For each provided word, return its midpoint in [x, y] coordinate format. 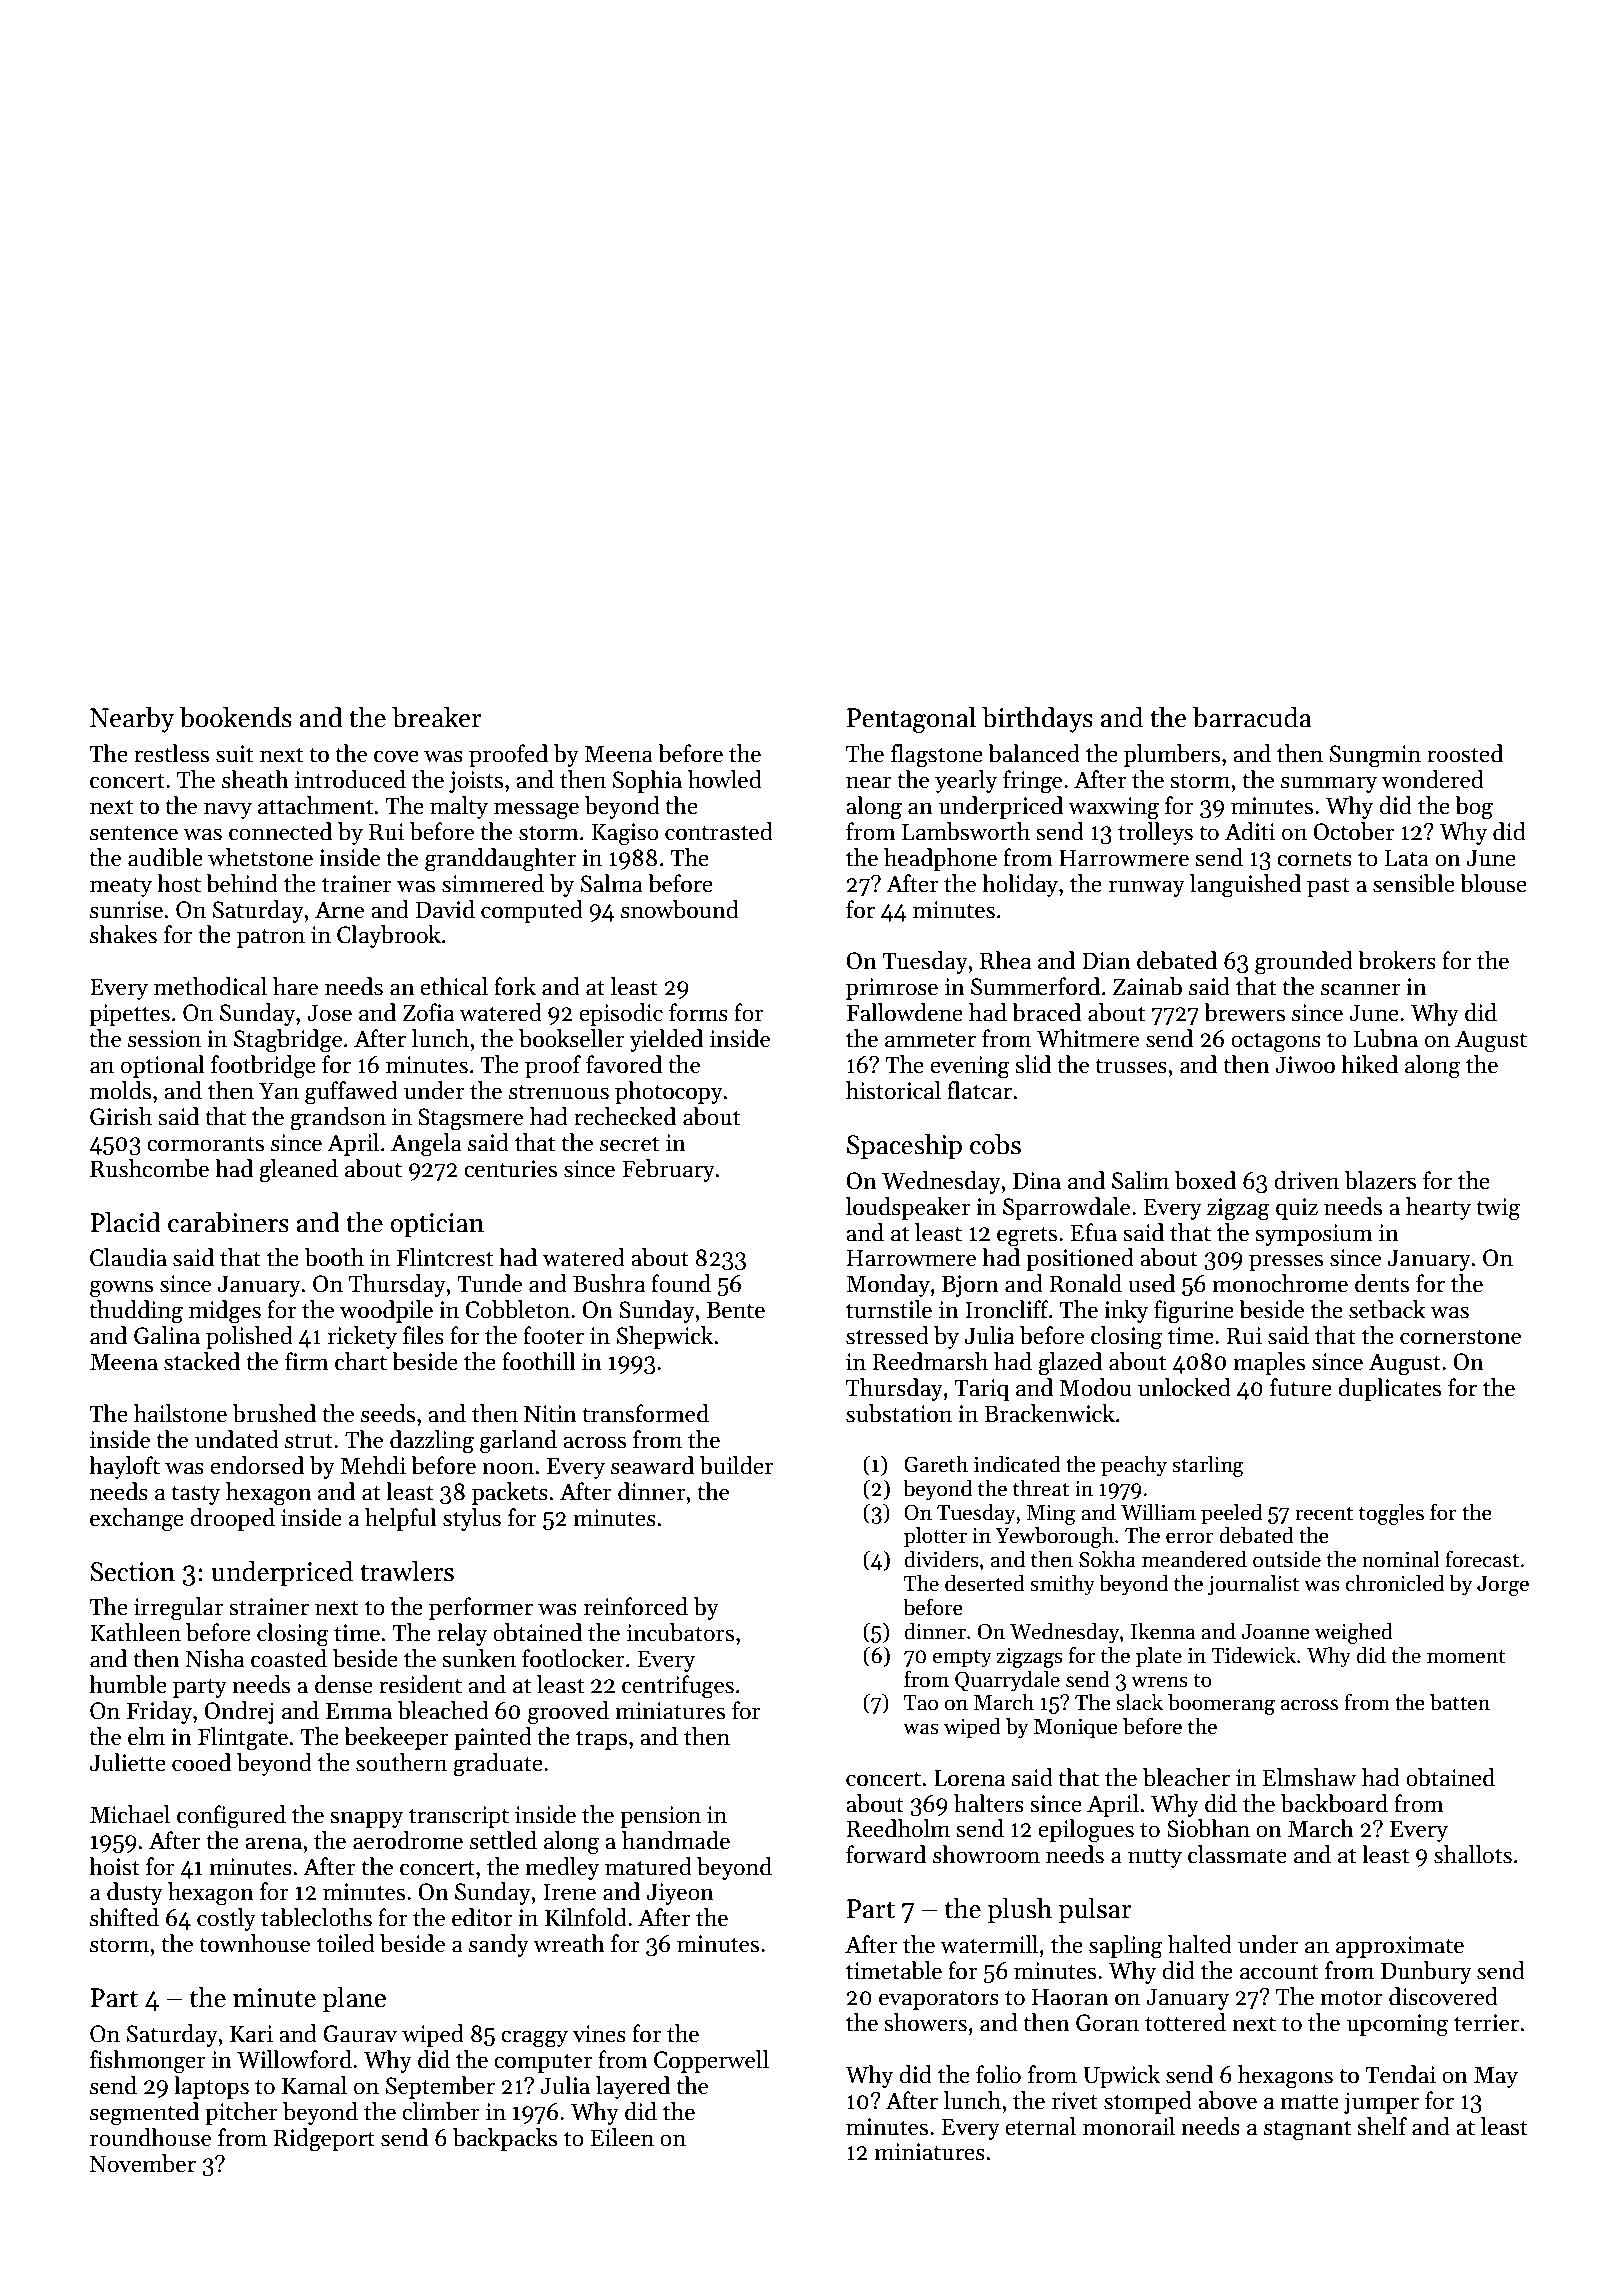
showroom [986, 1854]
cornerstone [1460, 1337]
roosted [1465, 753]
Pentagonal [911, 720]
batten [1460, 1702]
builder [736, 1465]
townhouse [254, 1943]
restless [171, 753]
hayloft [124, 1467]
